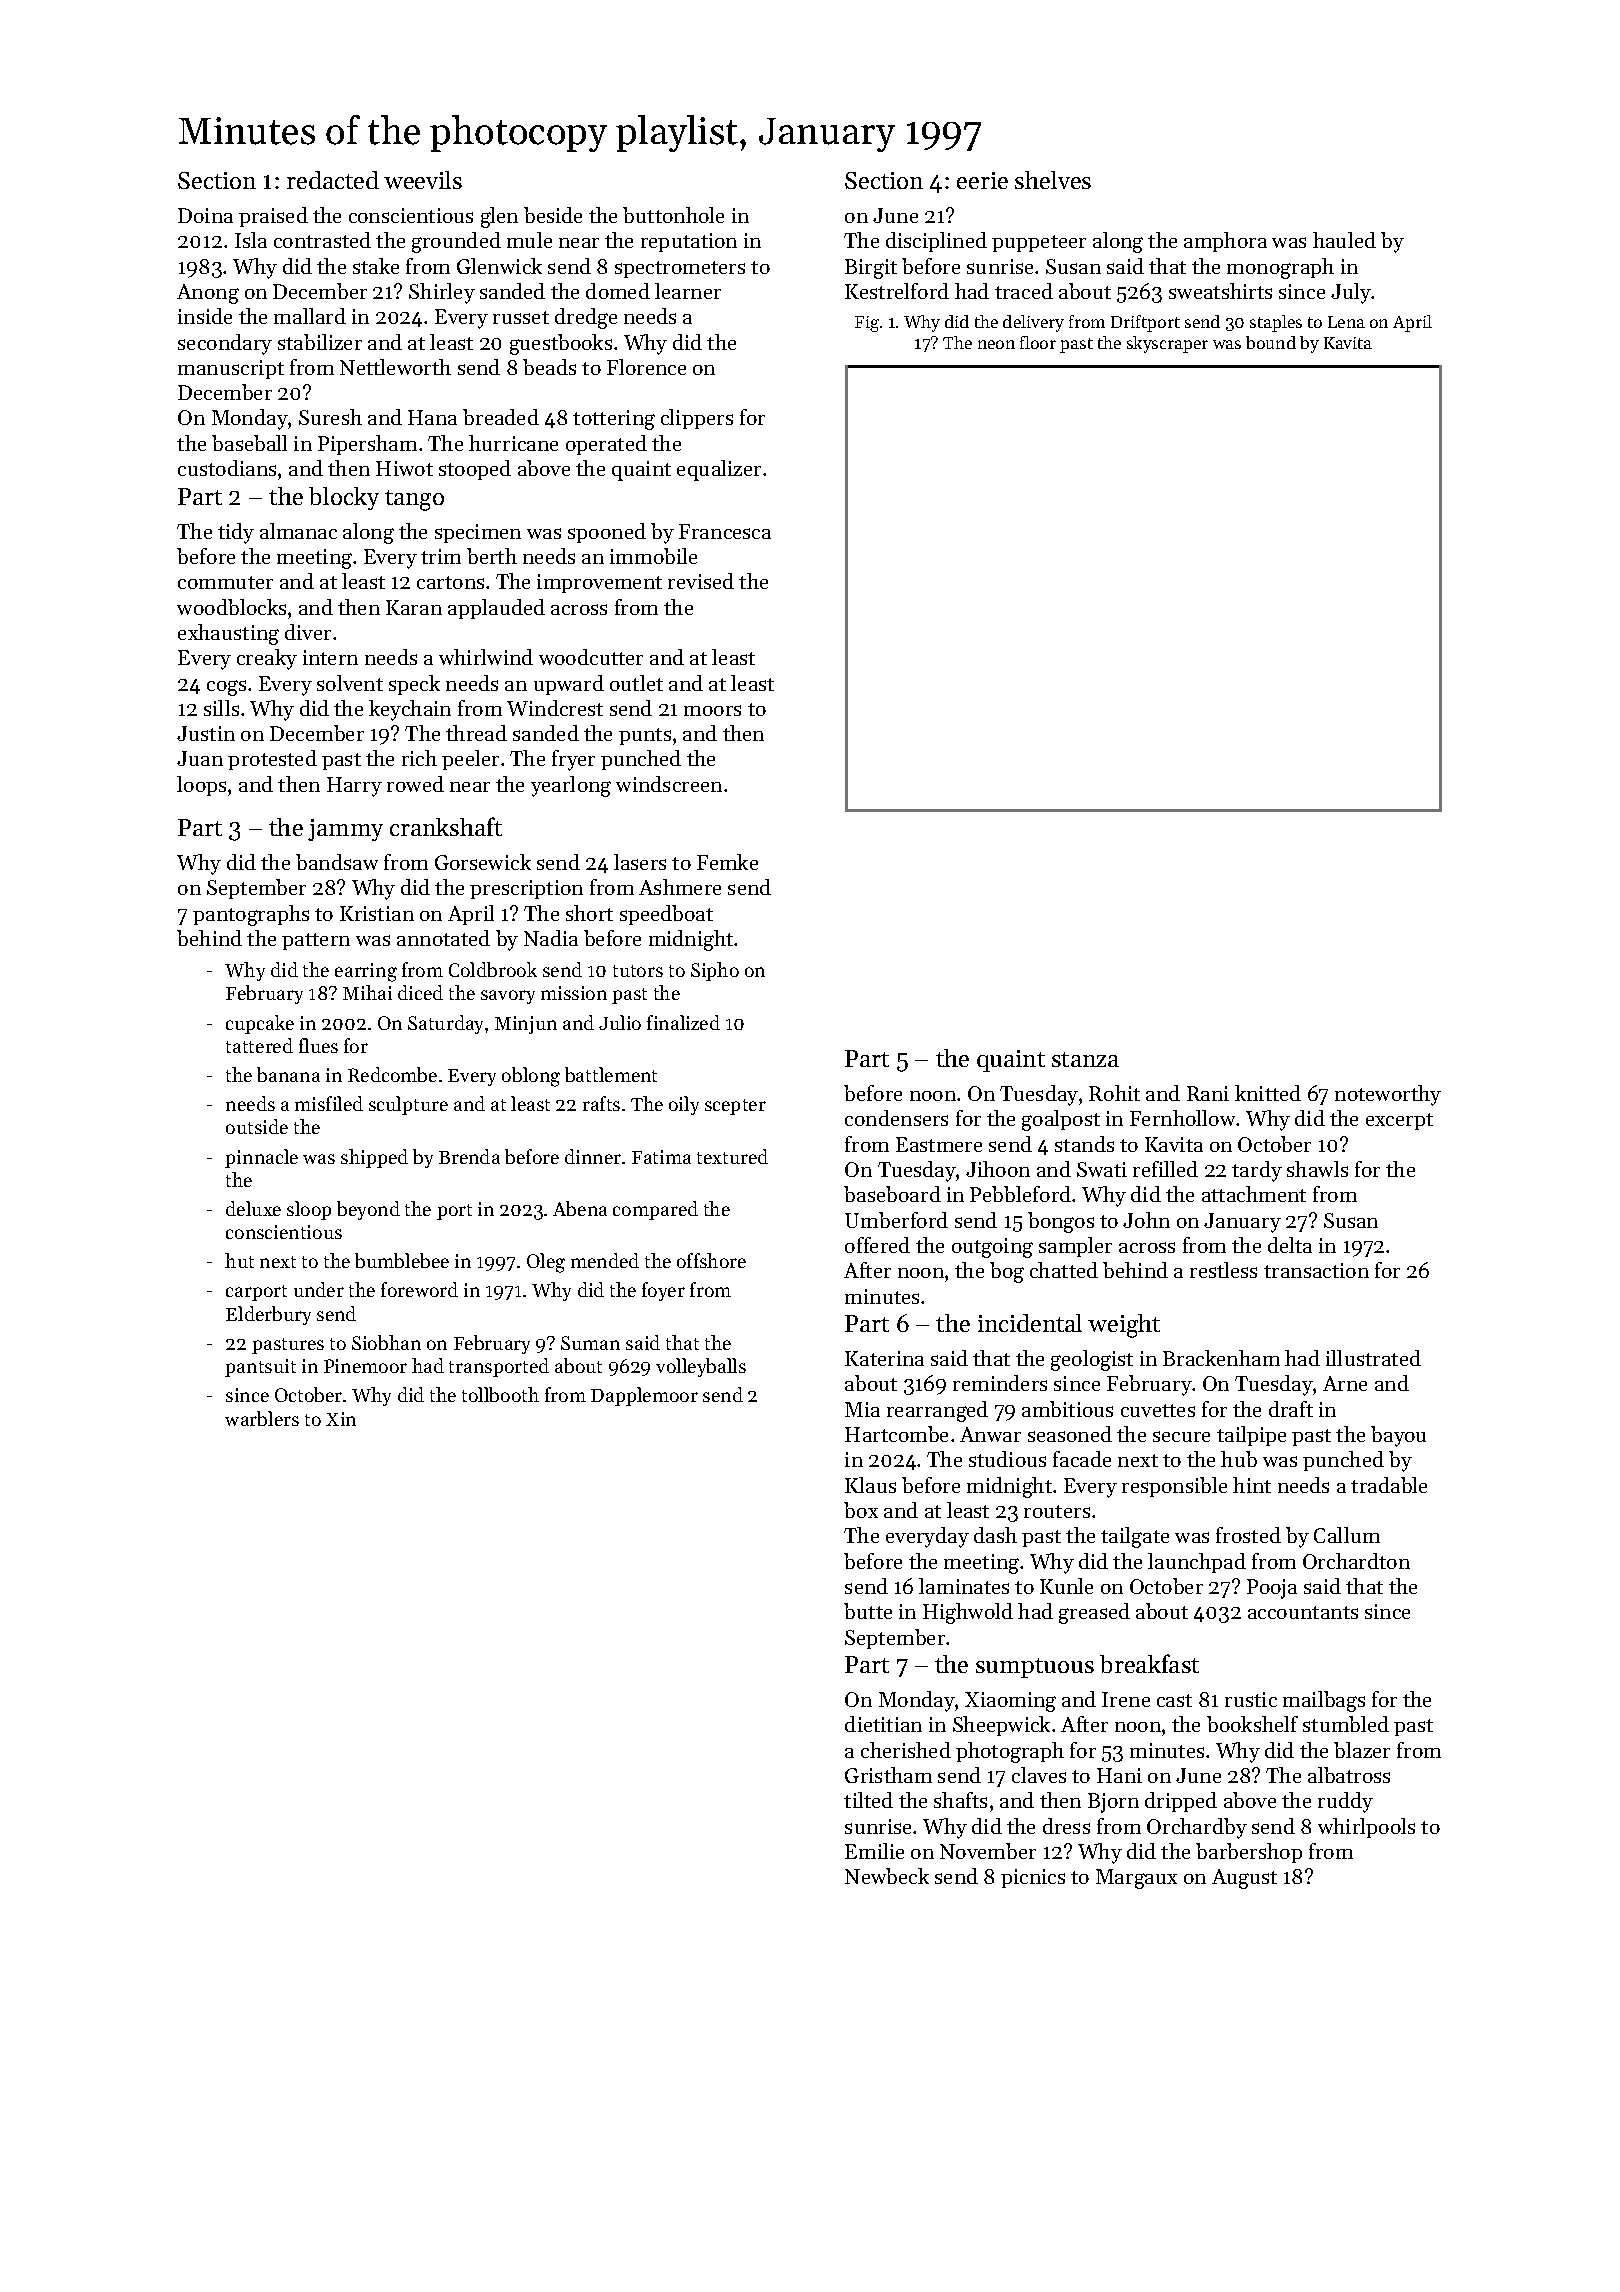 This screenshot has height=2292, width=1620. What do you see at coordinates (982, 180) in the screenshot?
I see `eerie` at bounding box center [982, 180].
